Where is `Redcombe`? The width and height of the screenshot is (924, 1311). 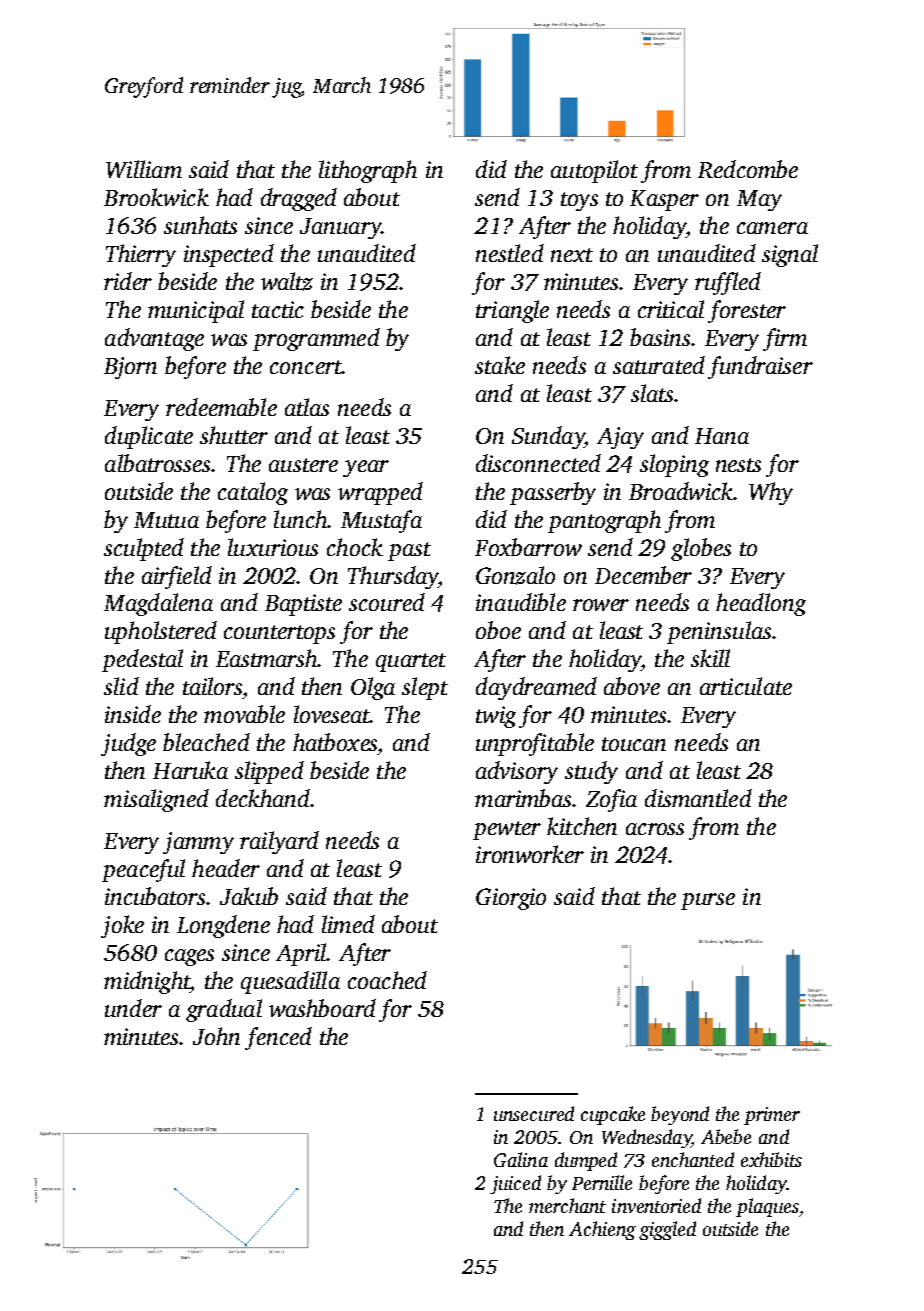 Redcombe is located at coordinates (748, 169).
